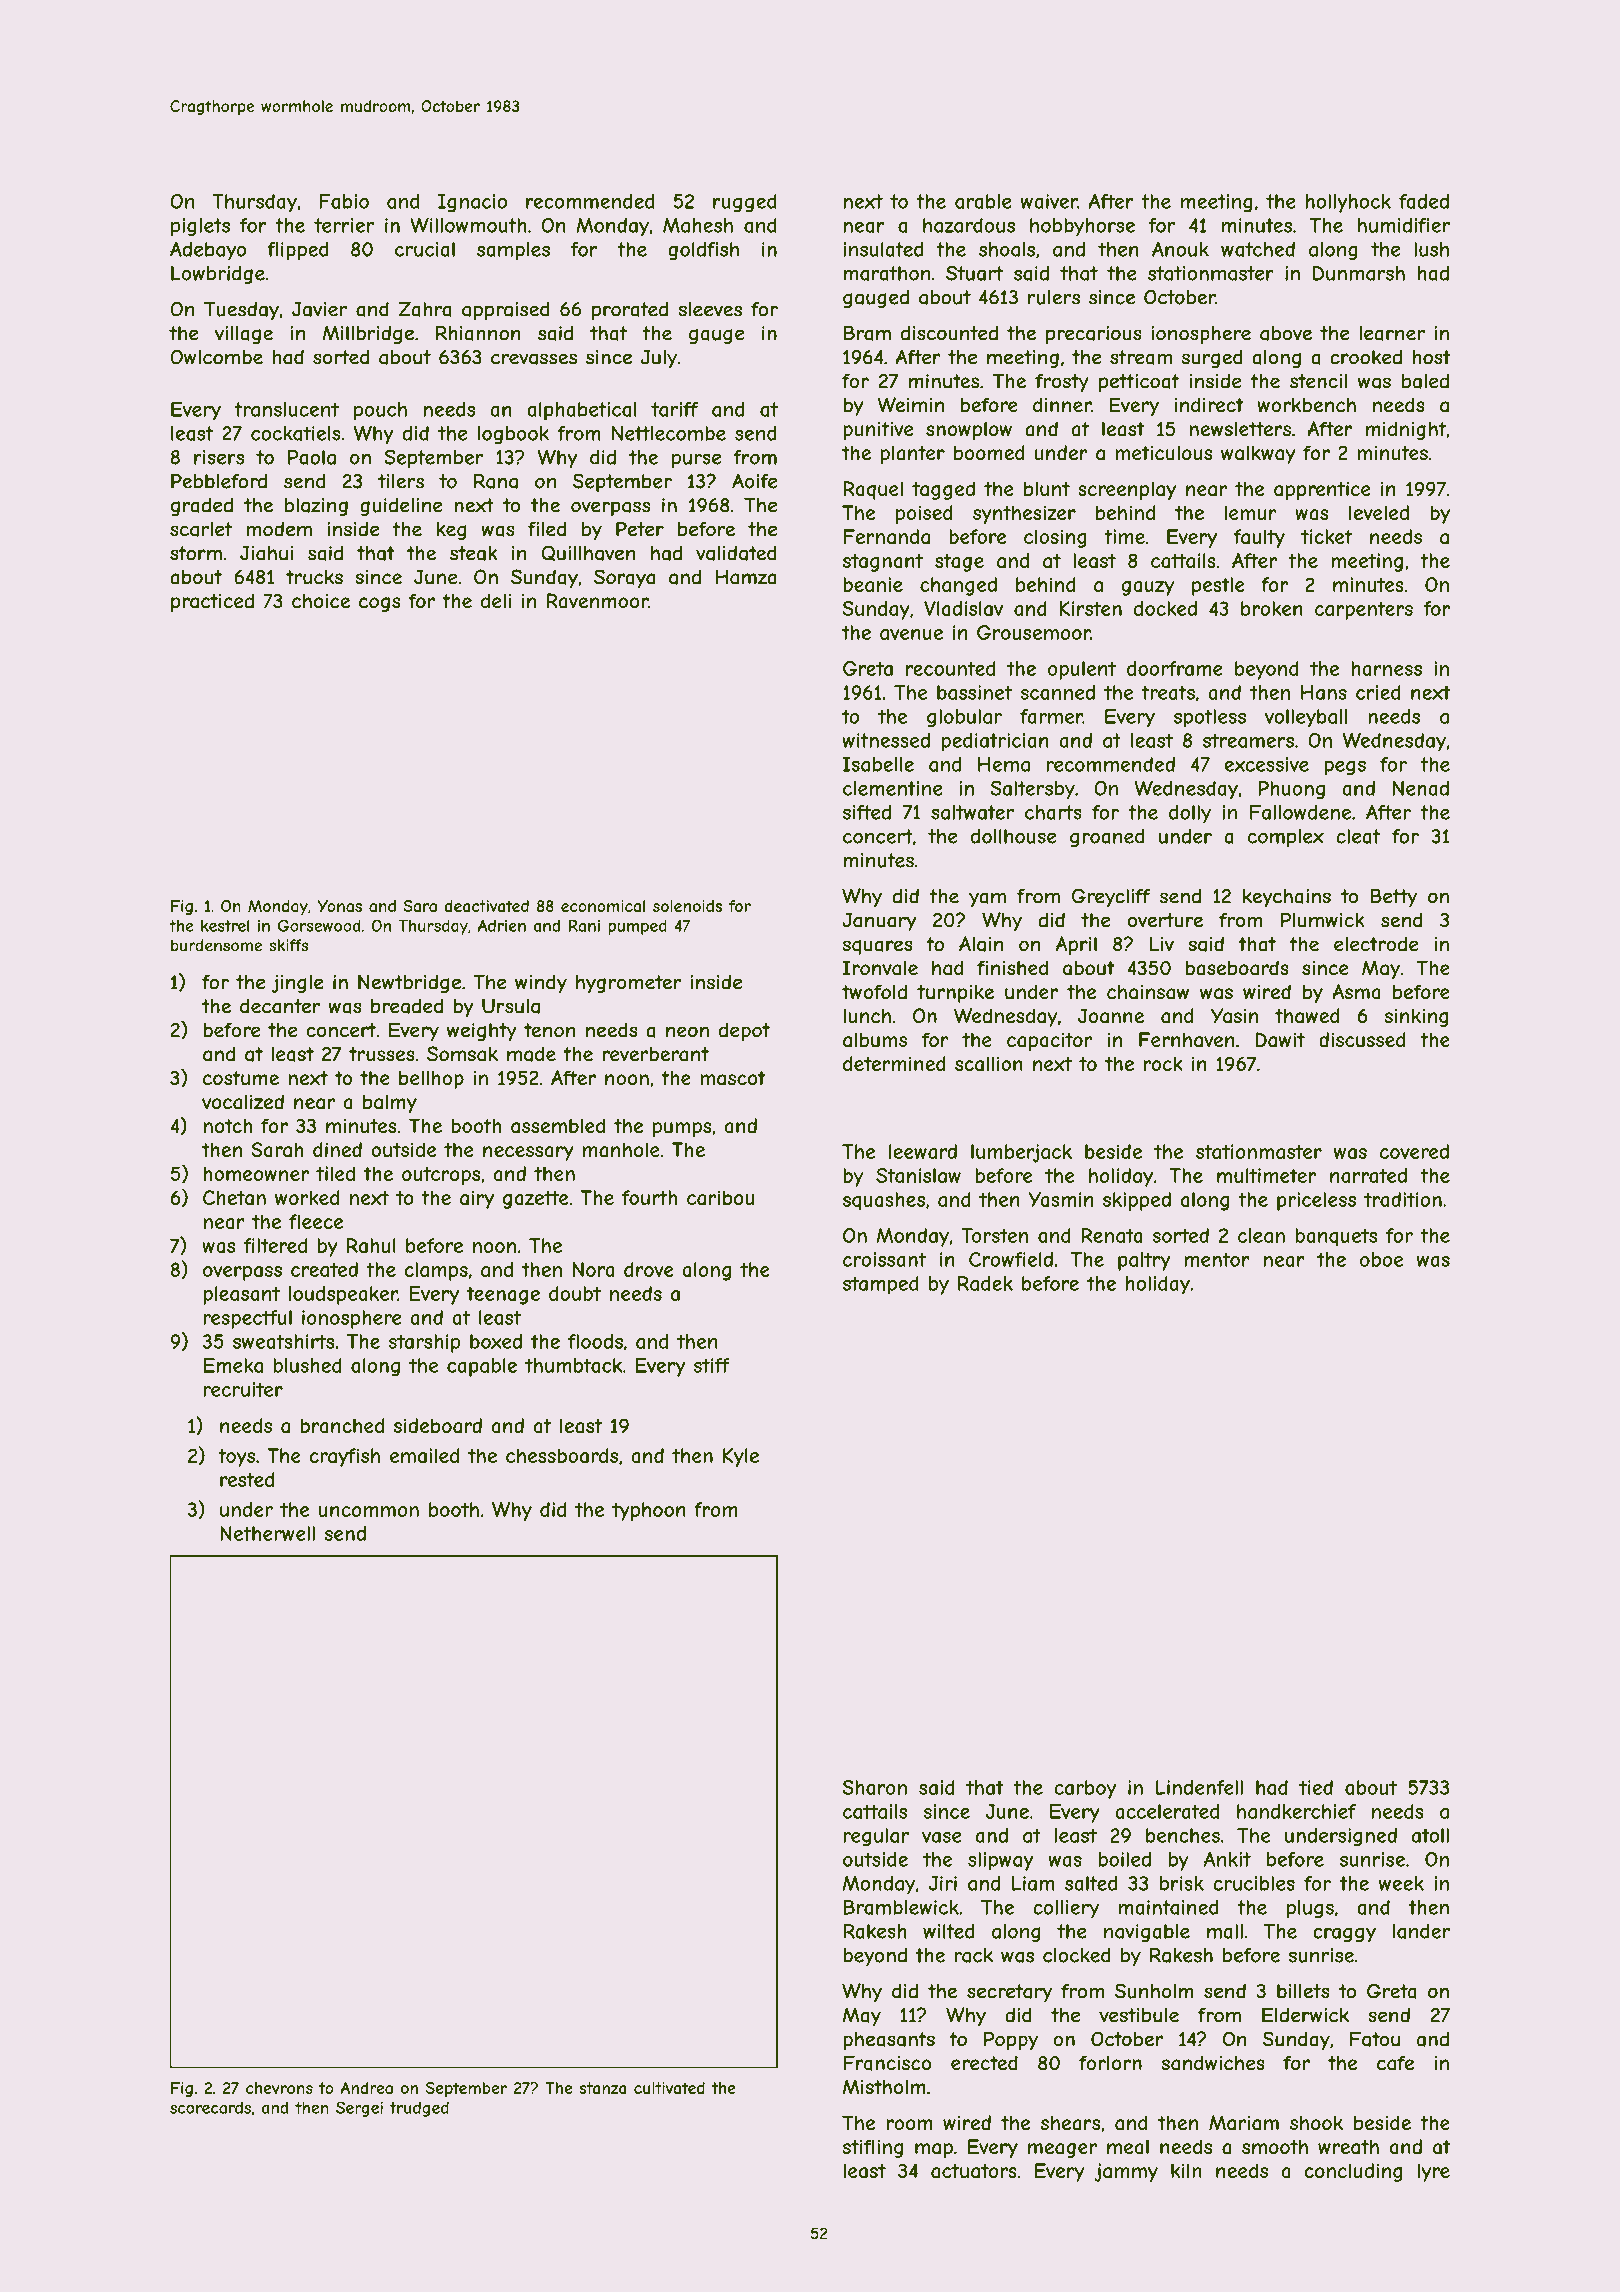  I want to click on hygrometer, so click(628, 984).
